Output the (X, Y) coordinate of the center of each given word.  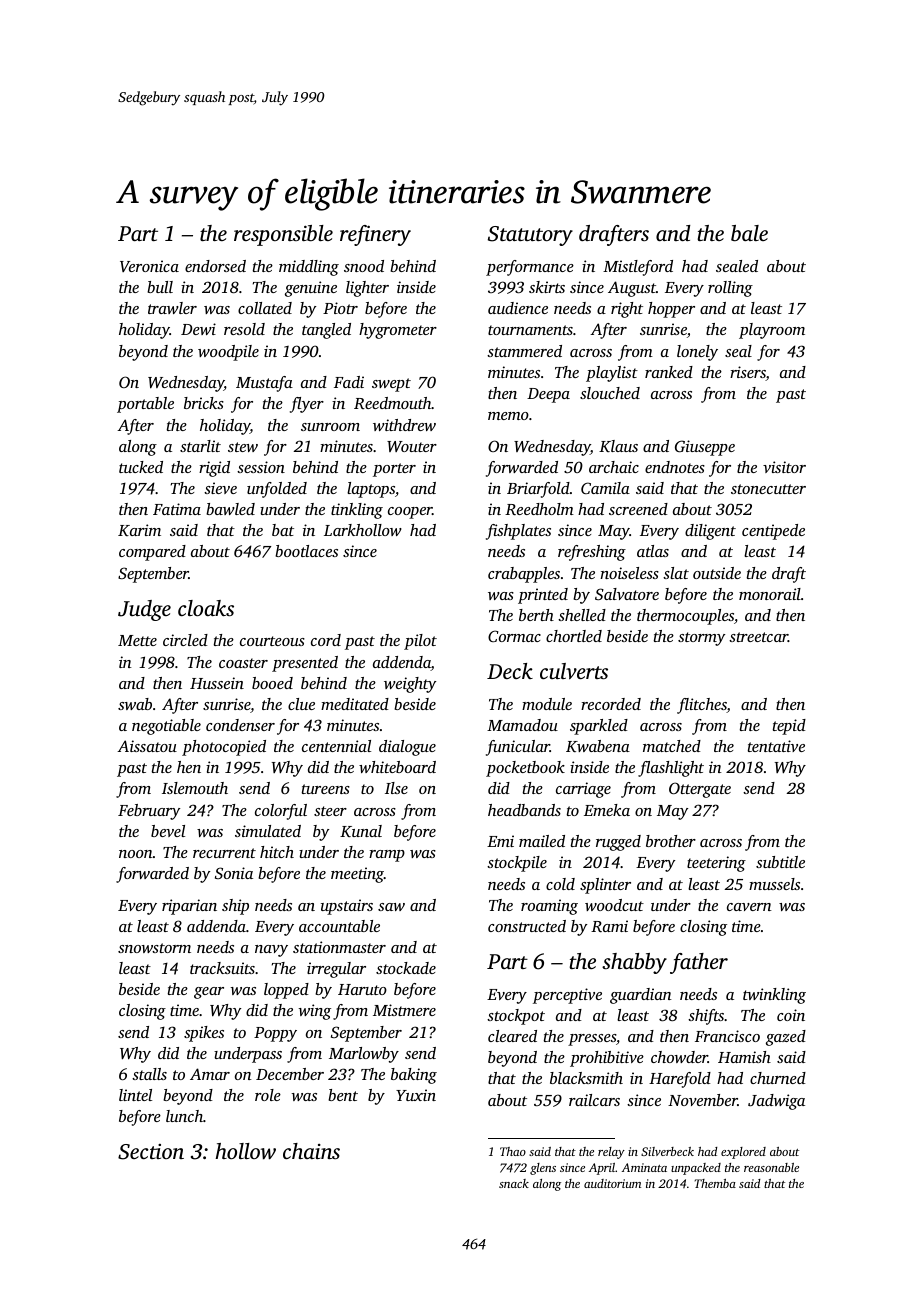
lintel (135, 1095)
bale (749, 233)
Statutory (530, 236)
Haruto (362, 989)
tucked (141, 467)
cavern (749, 907)
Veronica (149, 266)
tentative (776, 746)
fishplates (518, 532)
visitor (784, 467)
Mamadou (522, 725)
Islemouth (195, 788)
